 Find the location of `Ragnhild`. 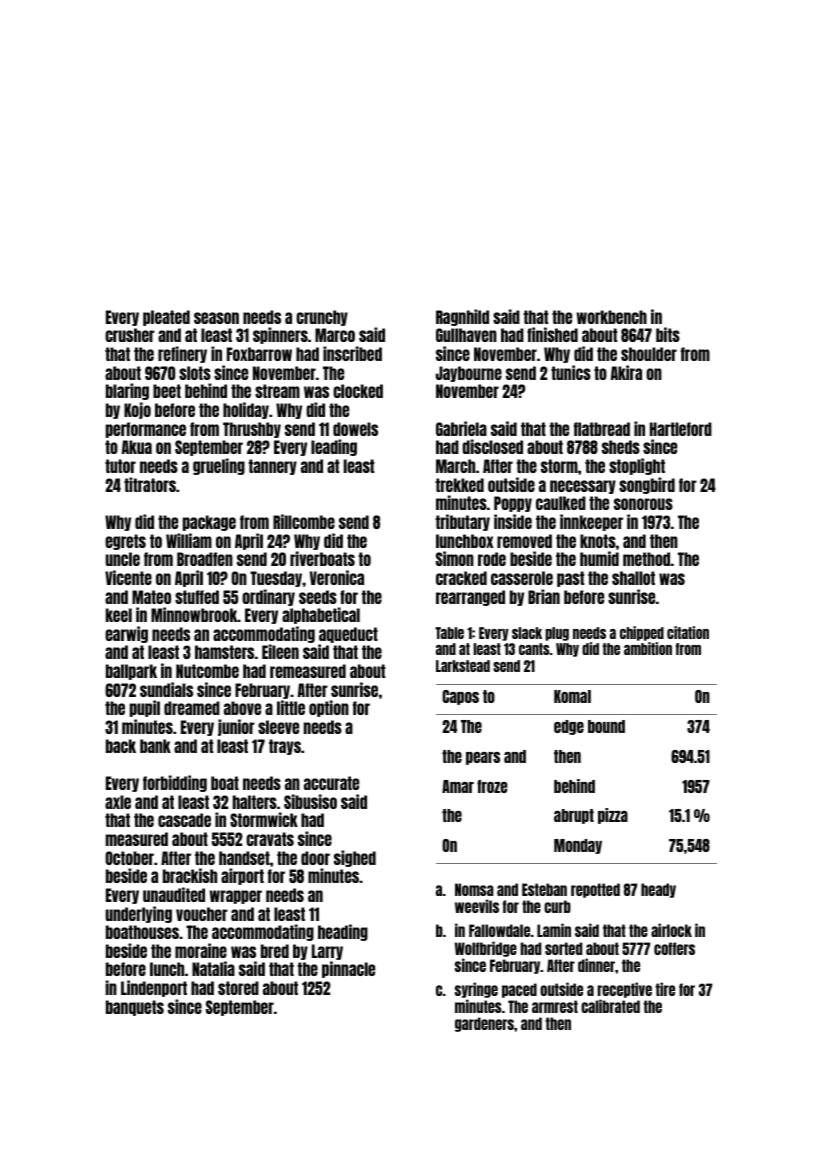

Ragnhild is located at coordinates (462, 317).
